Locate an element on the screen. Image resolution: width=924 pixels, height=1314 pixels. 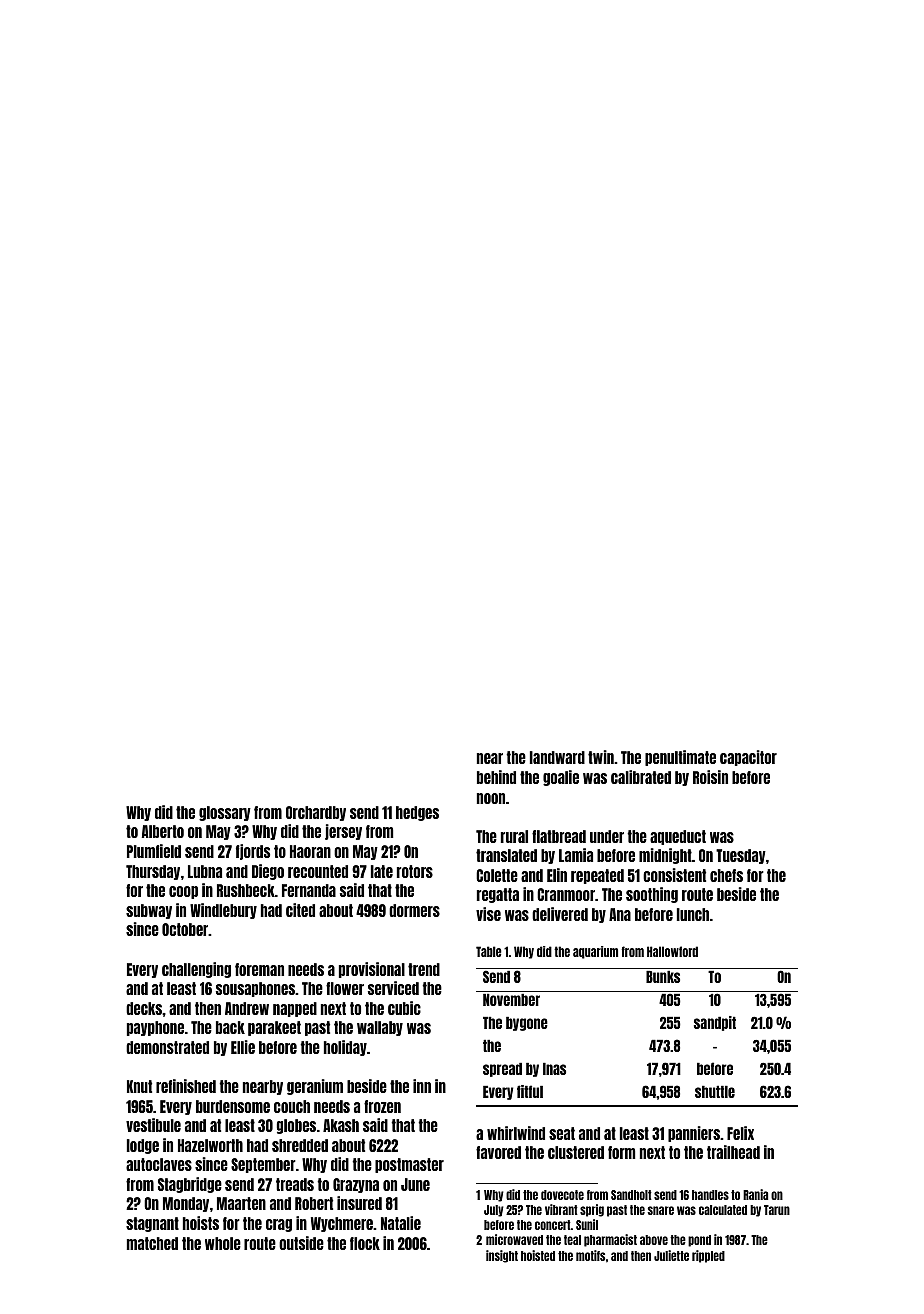
cited is located at coordinates (300, 910).
